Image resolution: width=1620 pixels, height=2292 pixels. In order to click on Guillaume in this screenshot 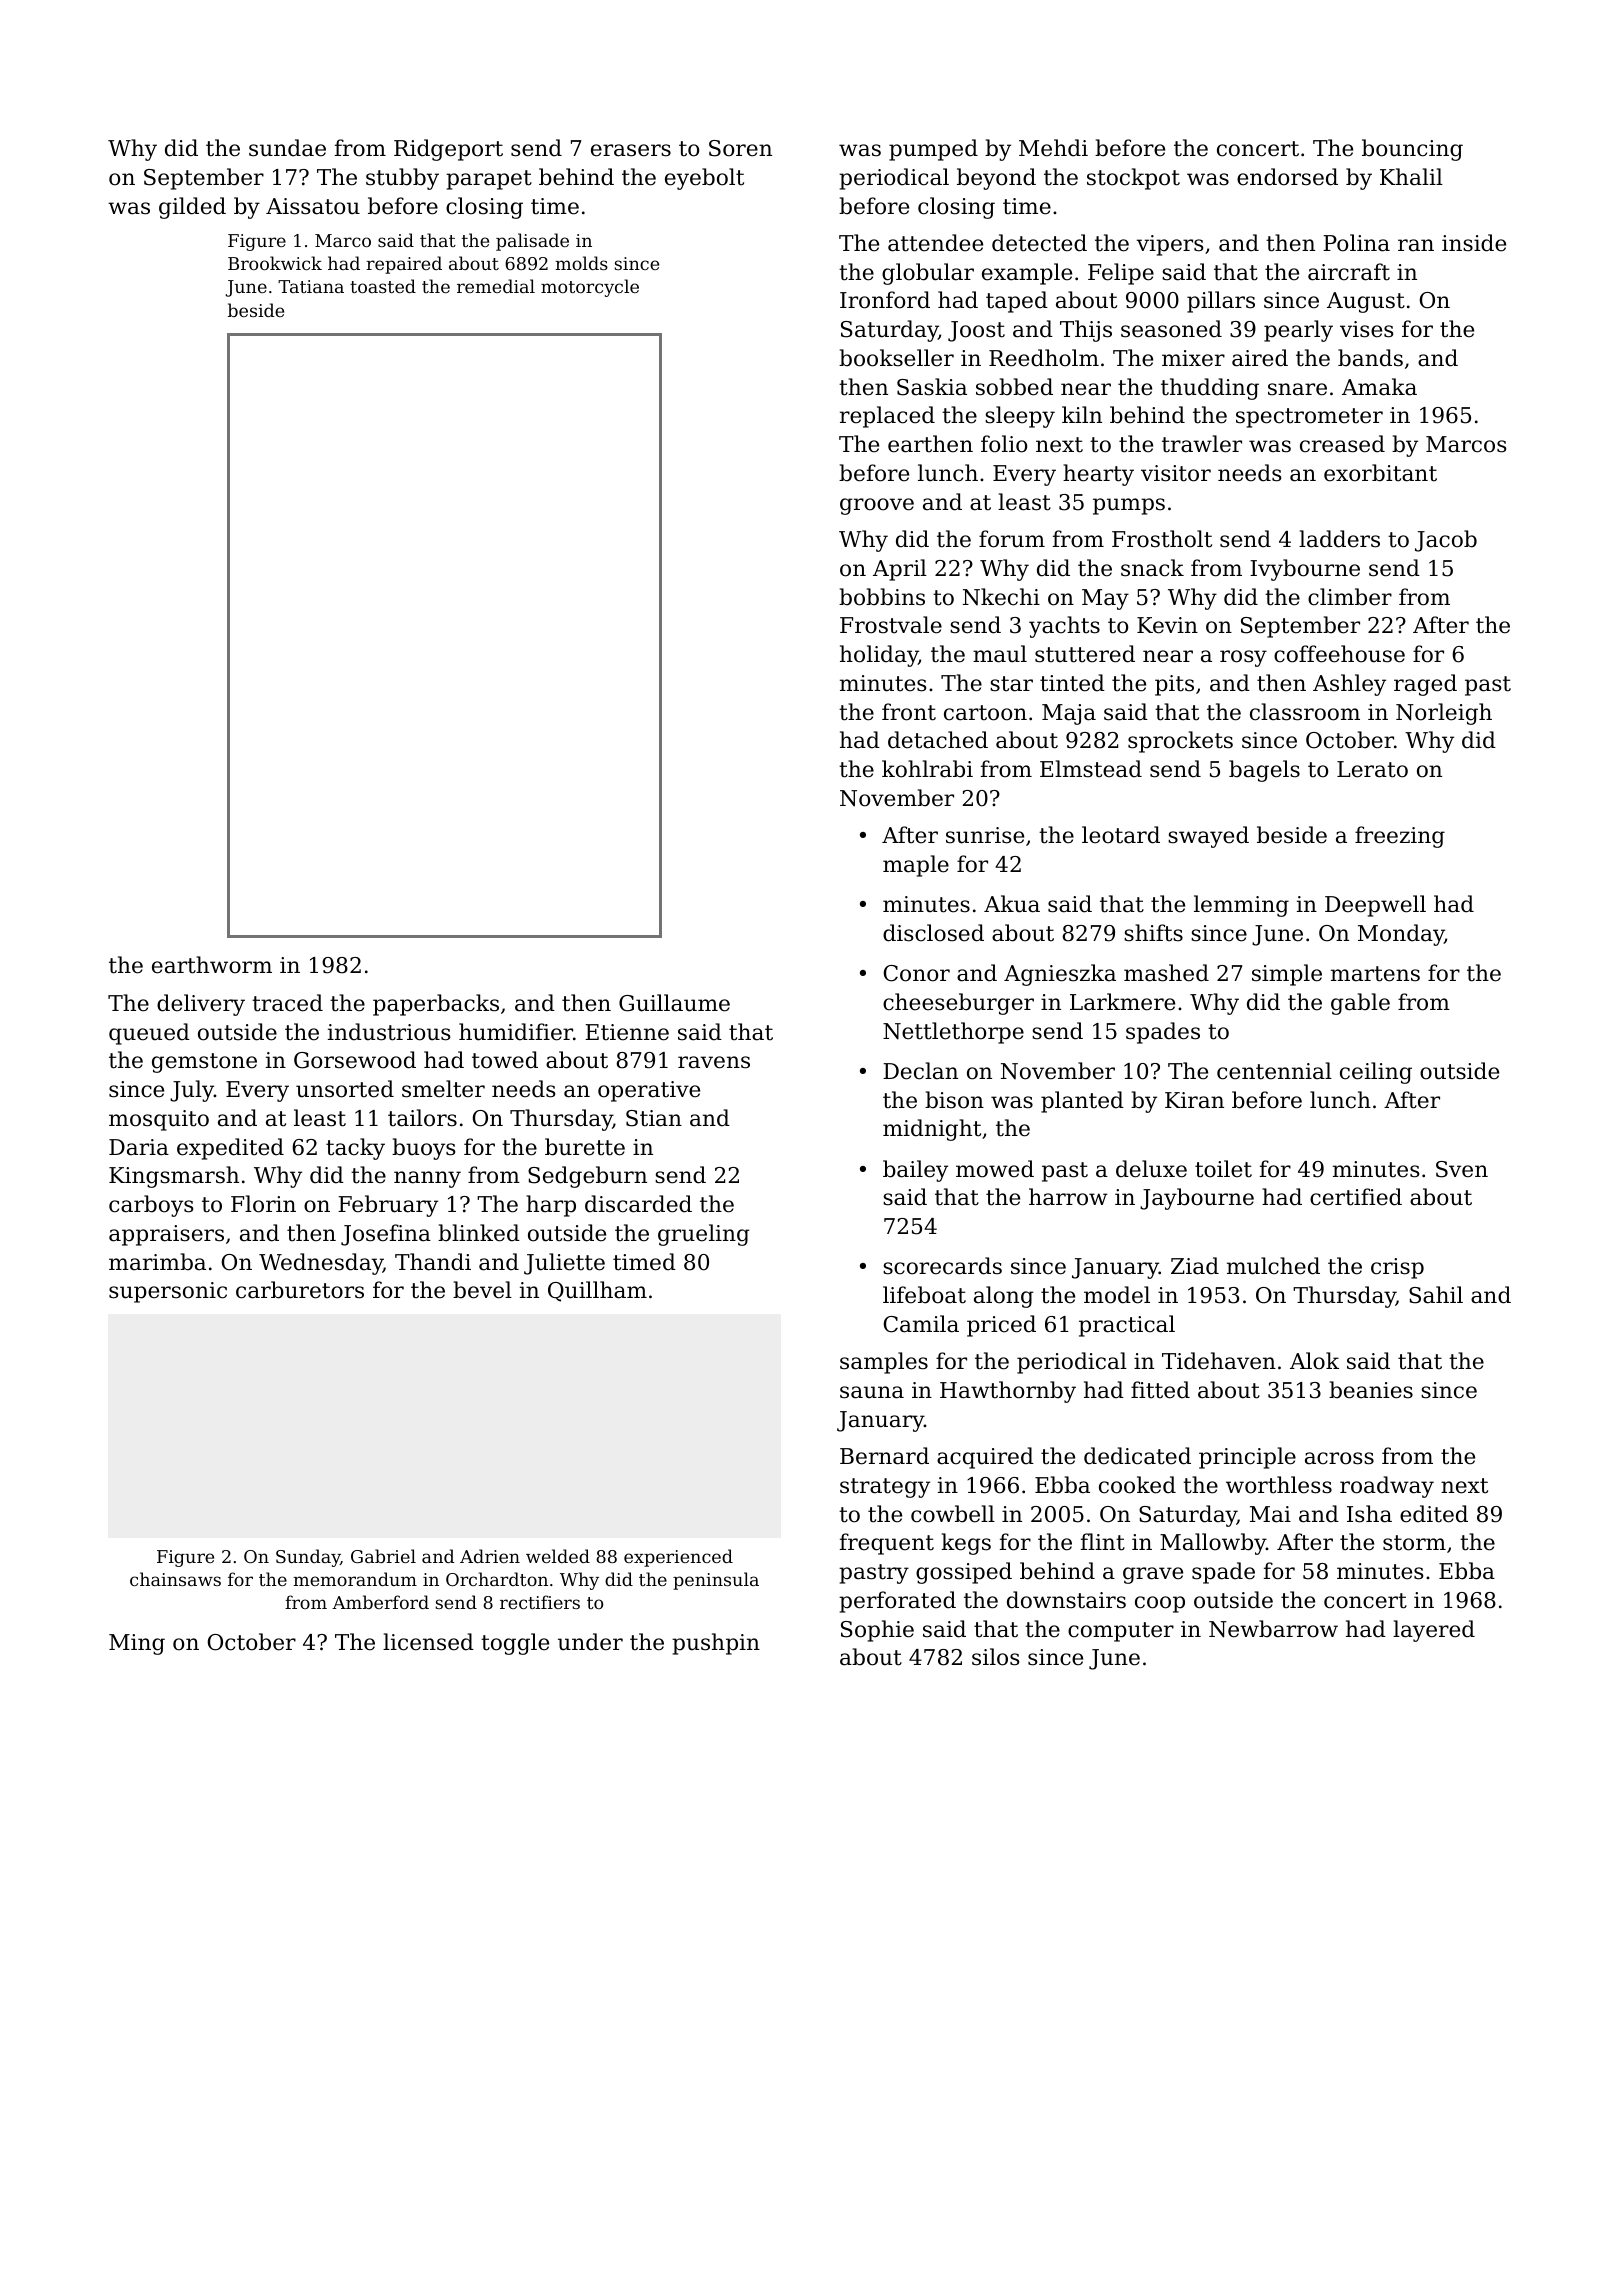, I will do `click(674, 1003)`.
